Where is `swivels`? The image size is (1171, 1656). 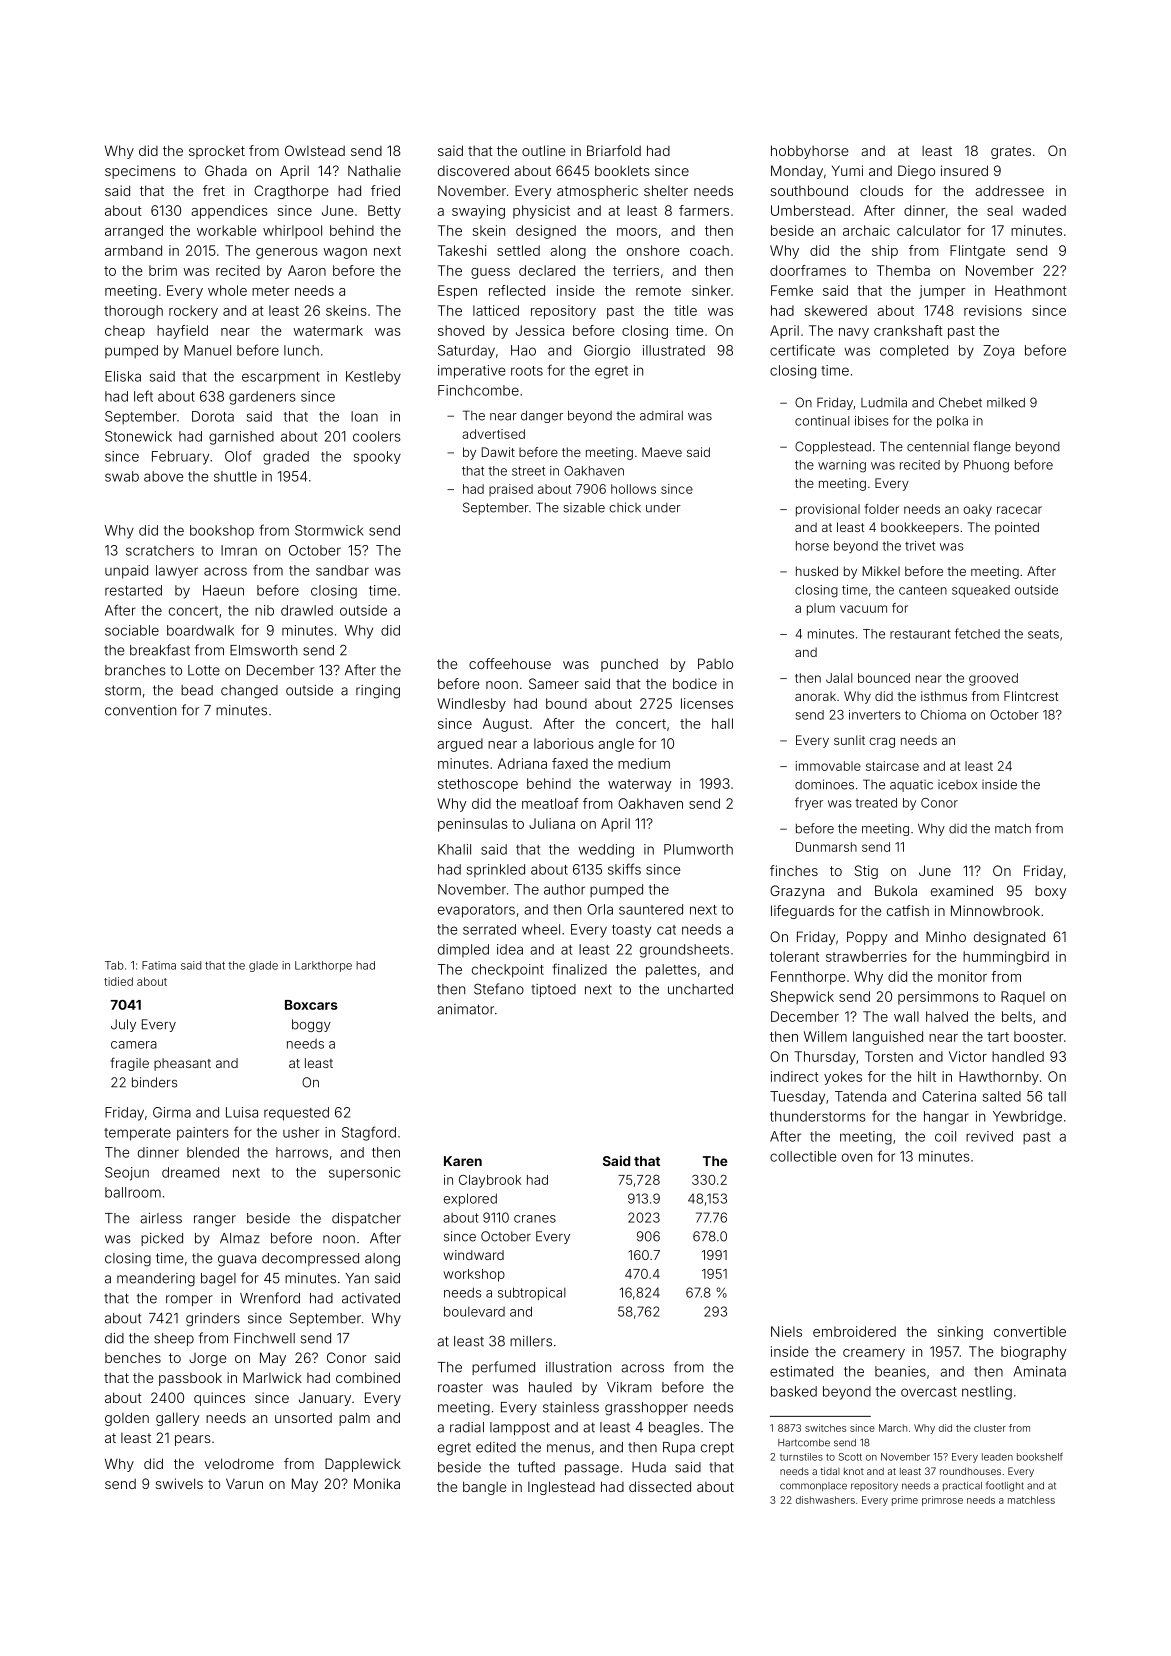 swivels is located at coordinates (179, 1483).
